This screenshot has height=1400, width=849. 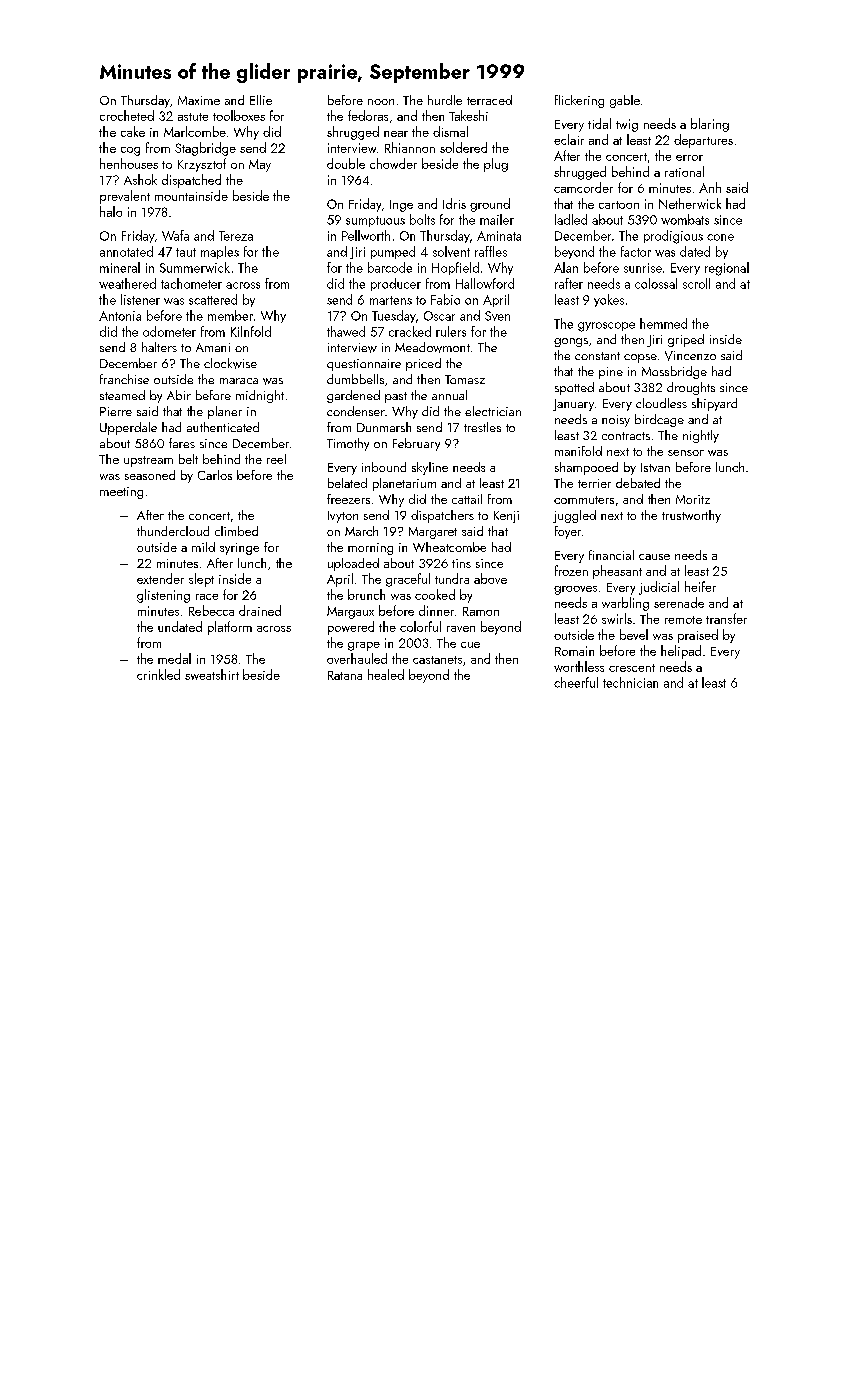 What do you see at coordinates (375, 221) in the screenshot?
I see `sumptuous` at bounding box center [375, 221].
